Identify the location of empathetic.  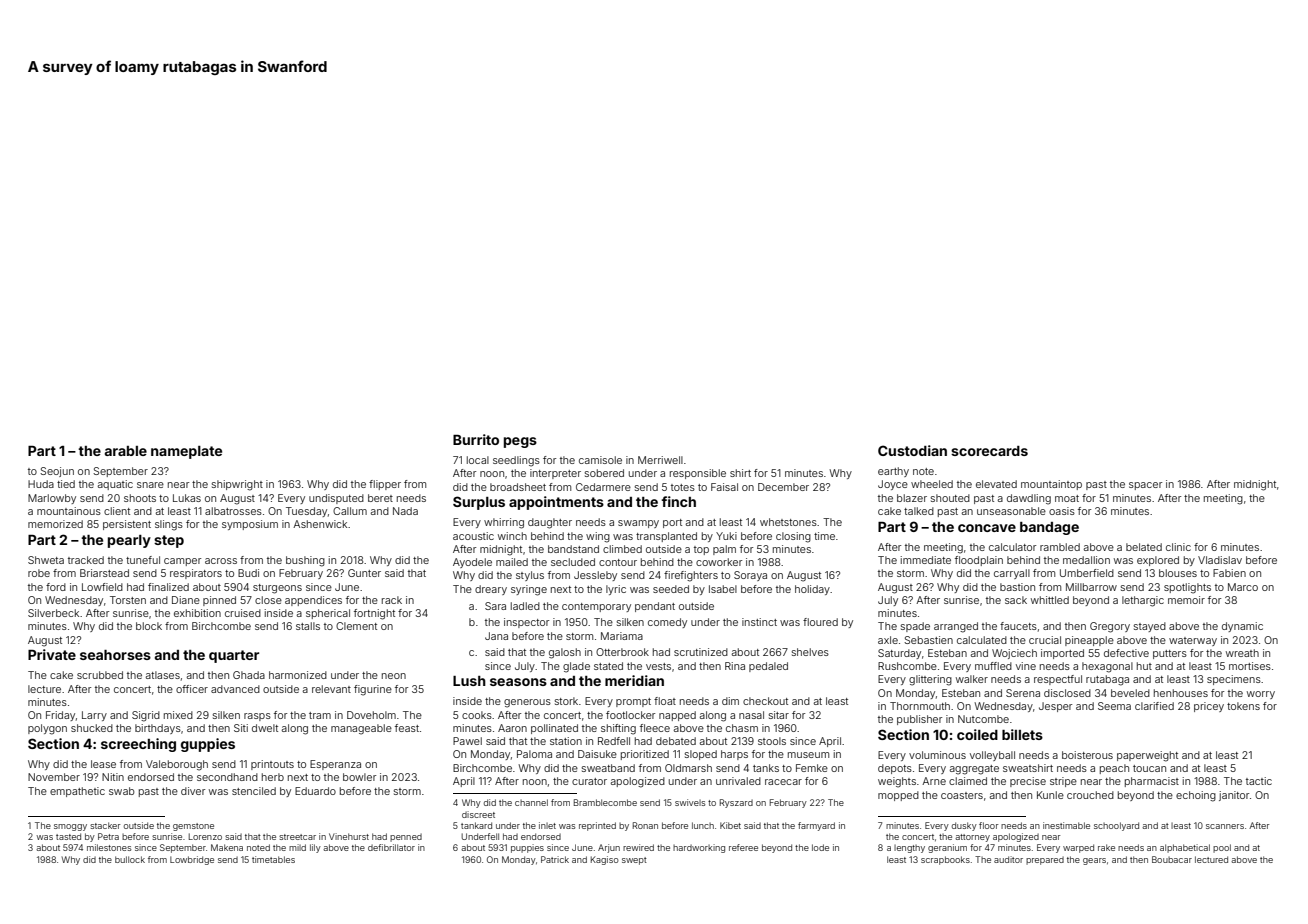
(77, 792).
